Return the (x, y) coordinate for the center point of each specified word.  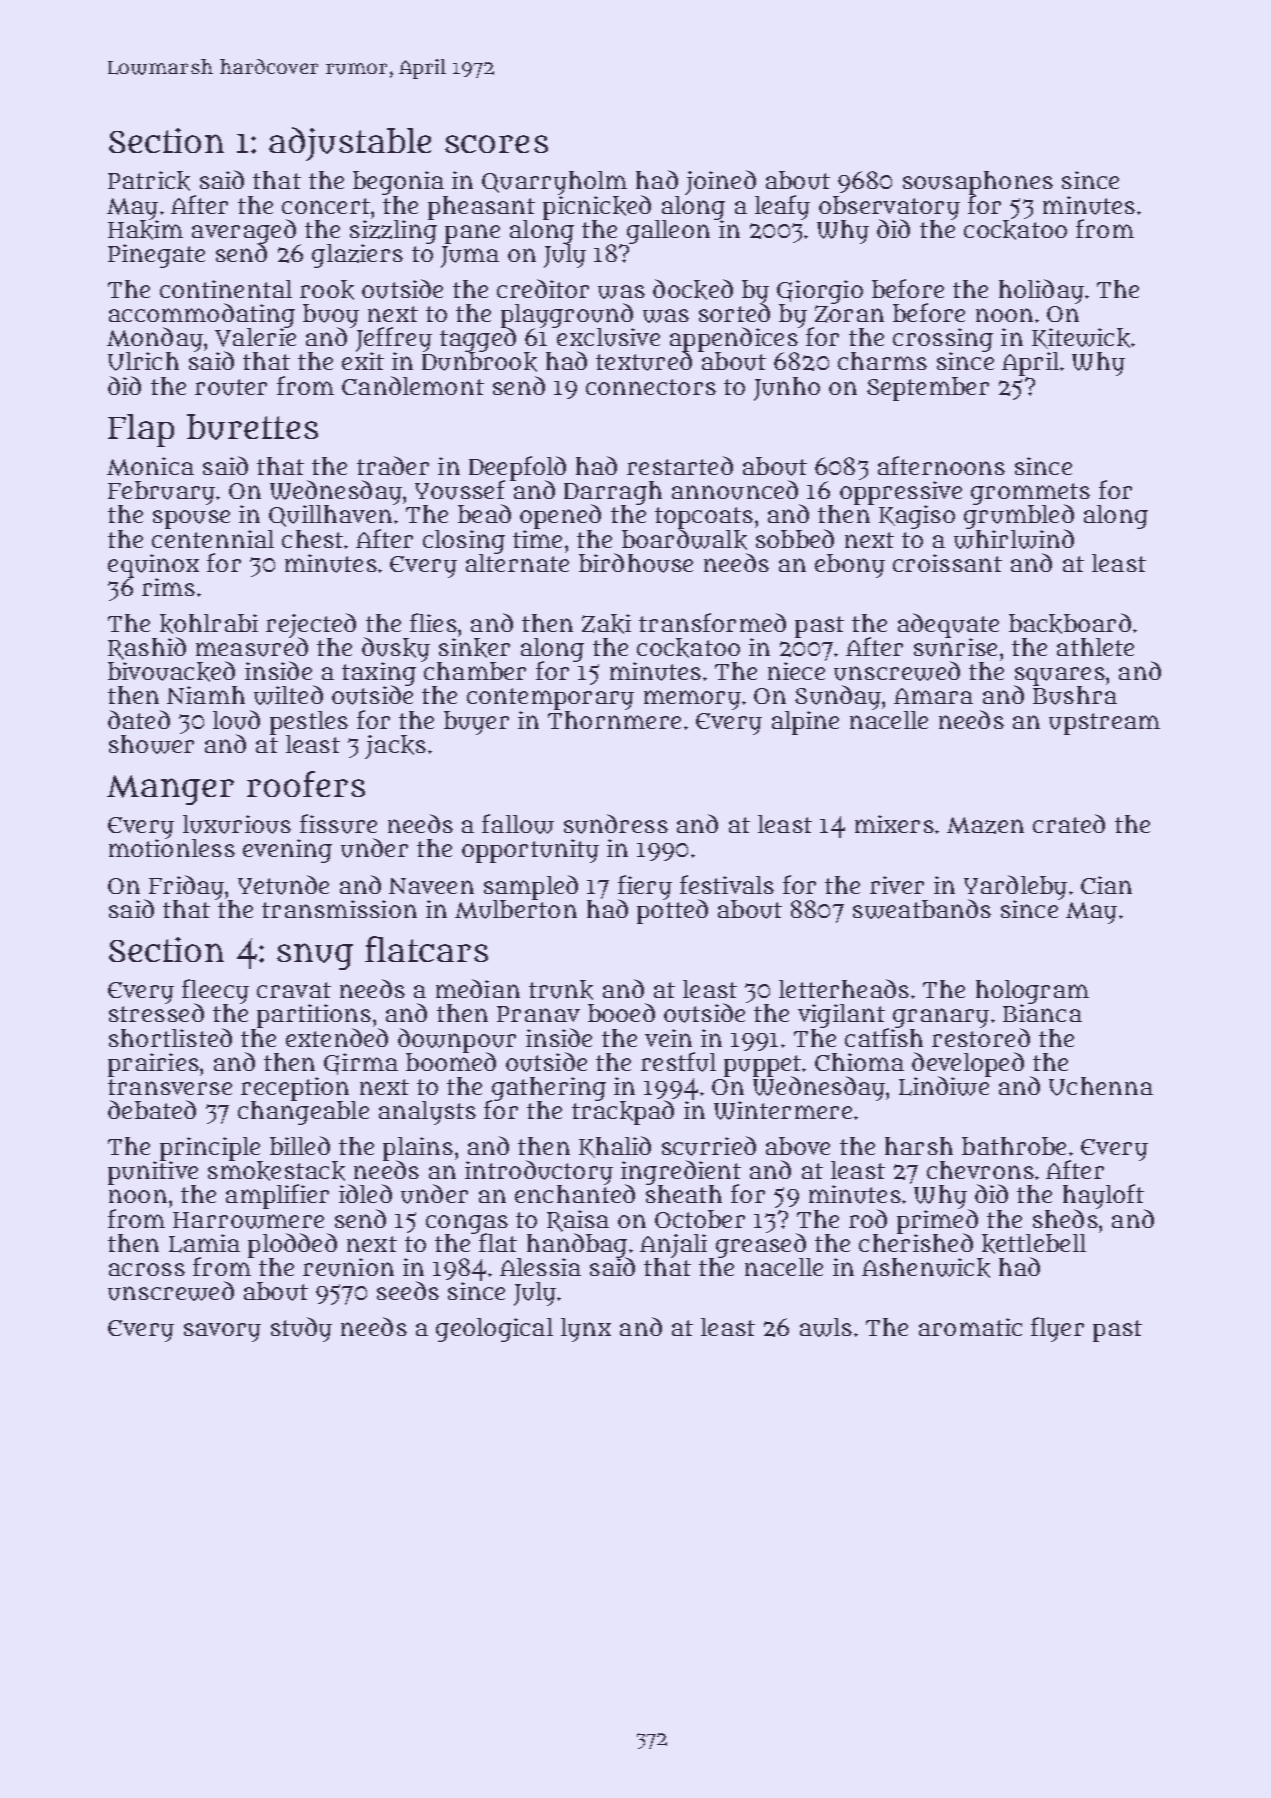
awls (826, 1327)
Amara (933, 696)
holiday (1041, 291)
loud (236, 720)
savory (222, 1332)
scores (496, 144)
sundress (616, 824)
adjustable (350, 144)
